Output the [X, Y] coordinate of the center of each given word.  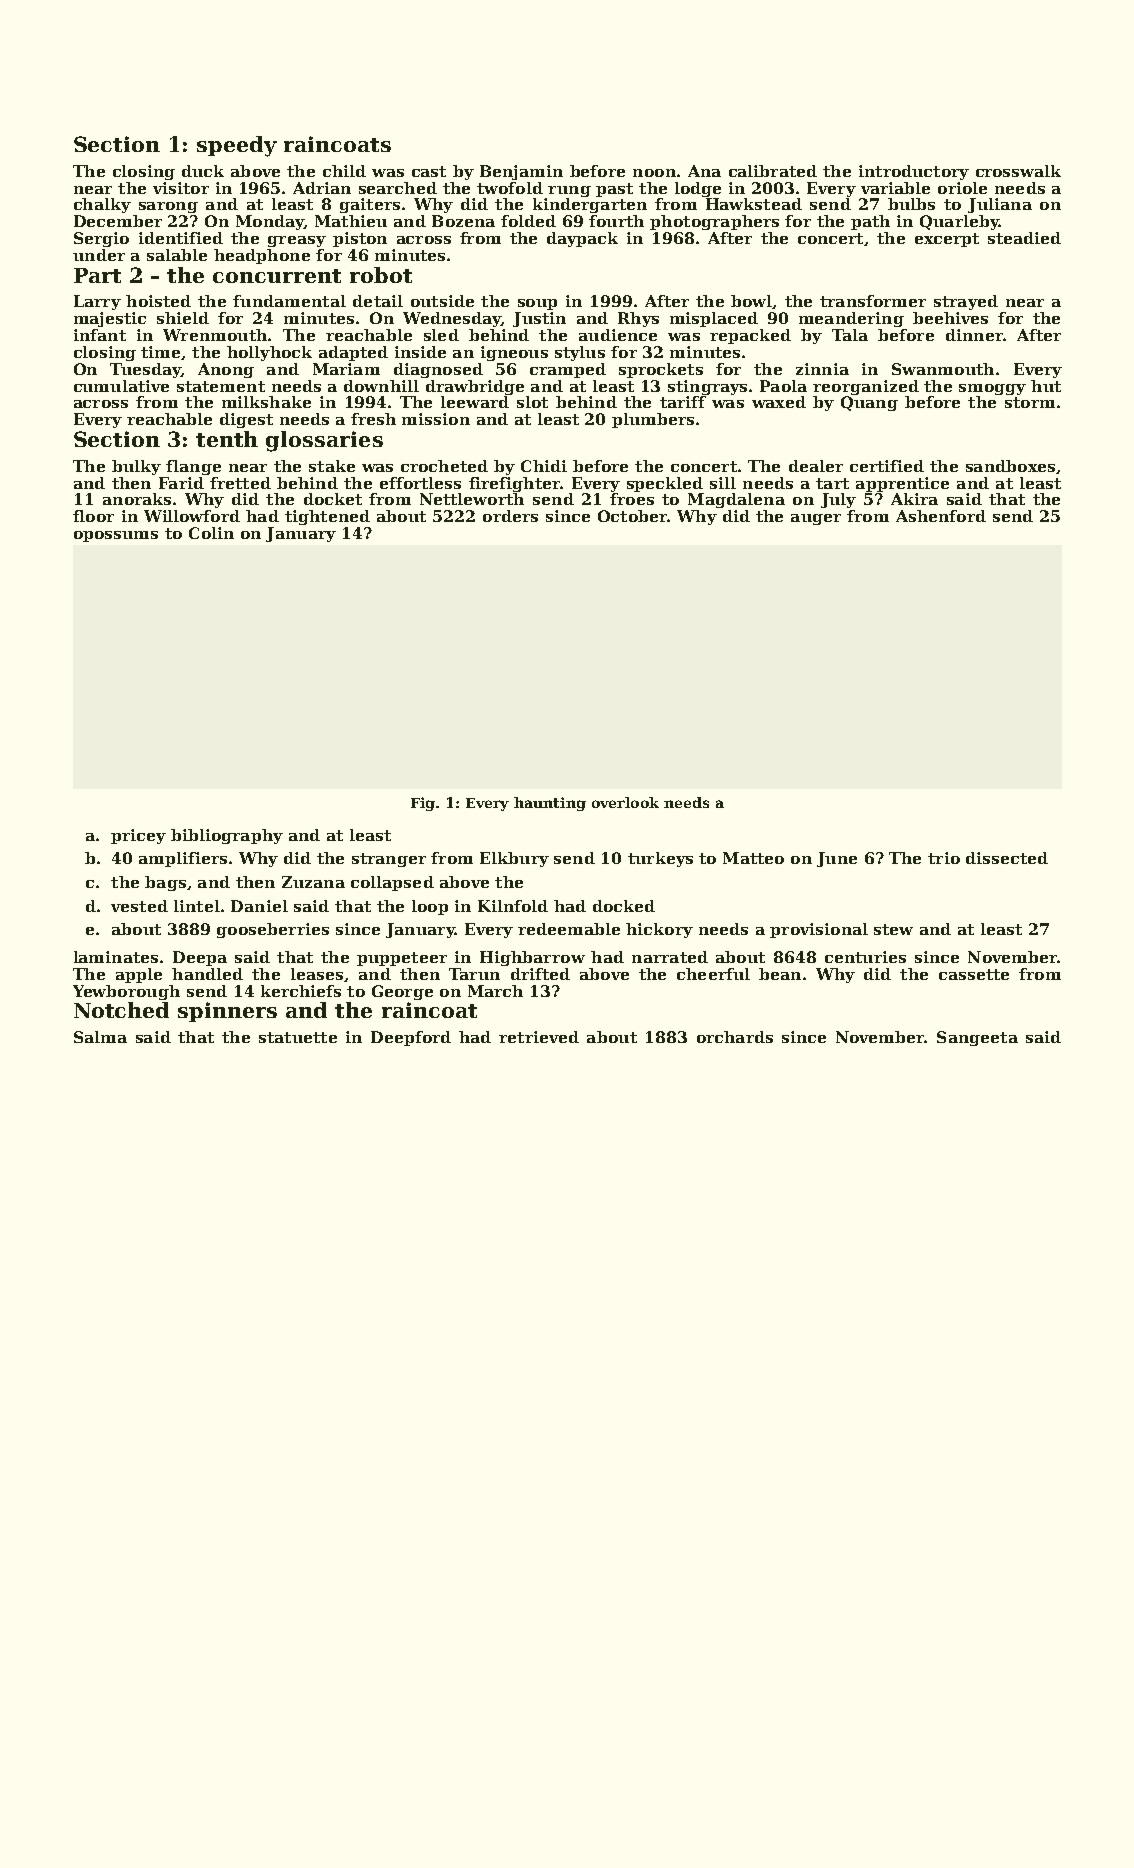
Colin [211, 533]
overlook [625, 802]
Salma [100, 1037]
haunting [550, 804]
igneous [514, 353]
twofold [510, 188]
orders [510, 516]
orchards [735, 1037]
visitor [181, 188]
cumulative [121, 386]
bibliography [227, 836]
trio [944, 858]
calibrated [773, 171]
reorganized [866, 387]
